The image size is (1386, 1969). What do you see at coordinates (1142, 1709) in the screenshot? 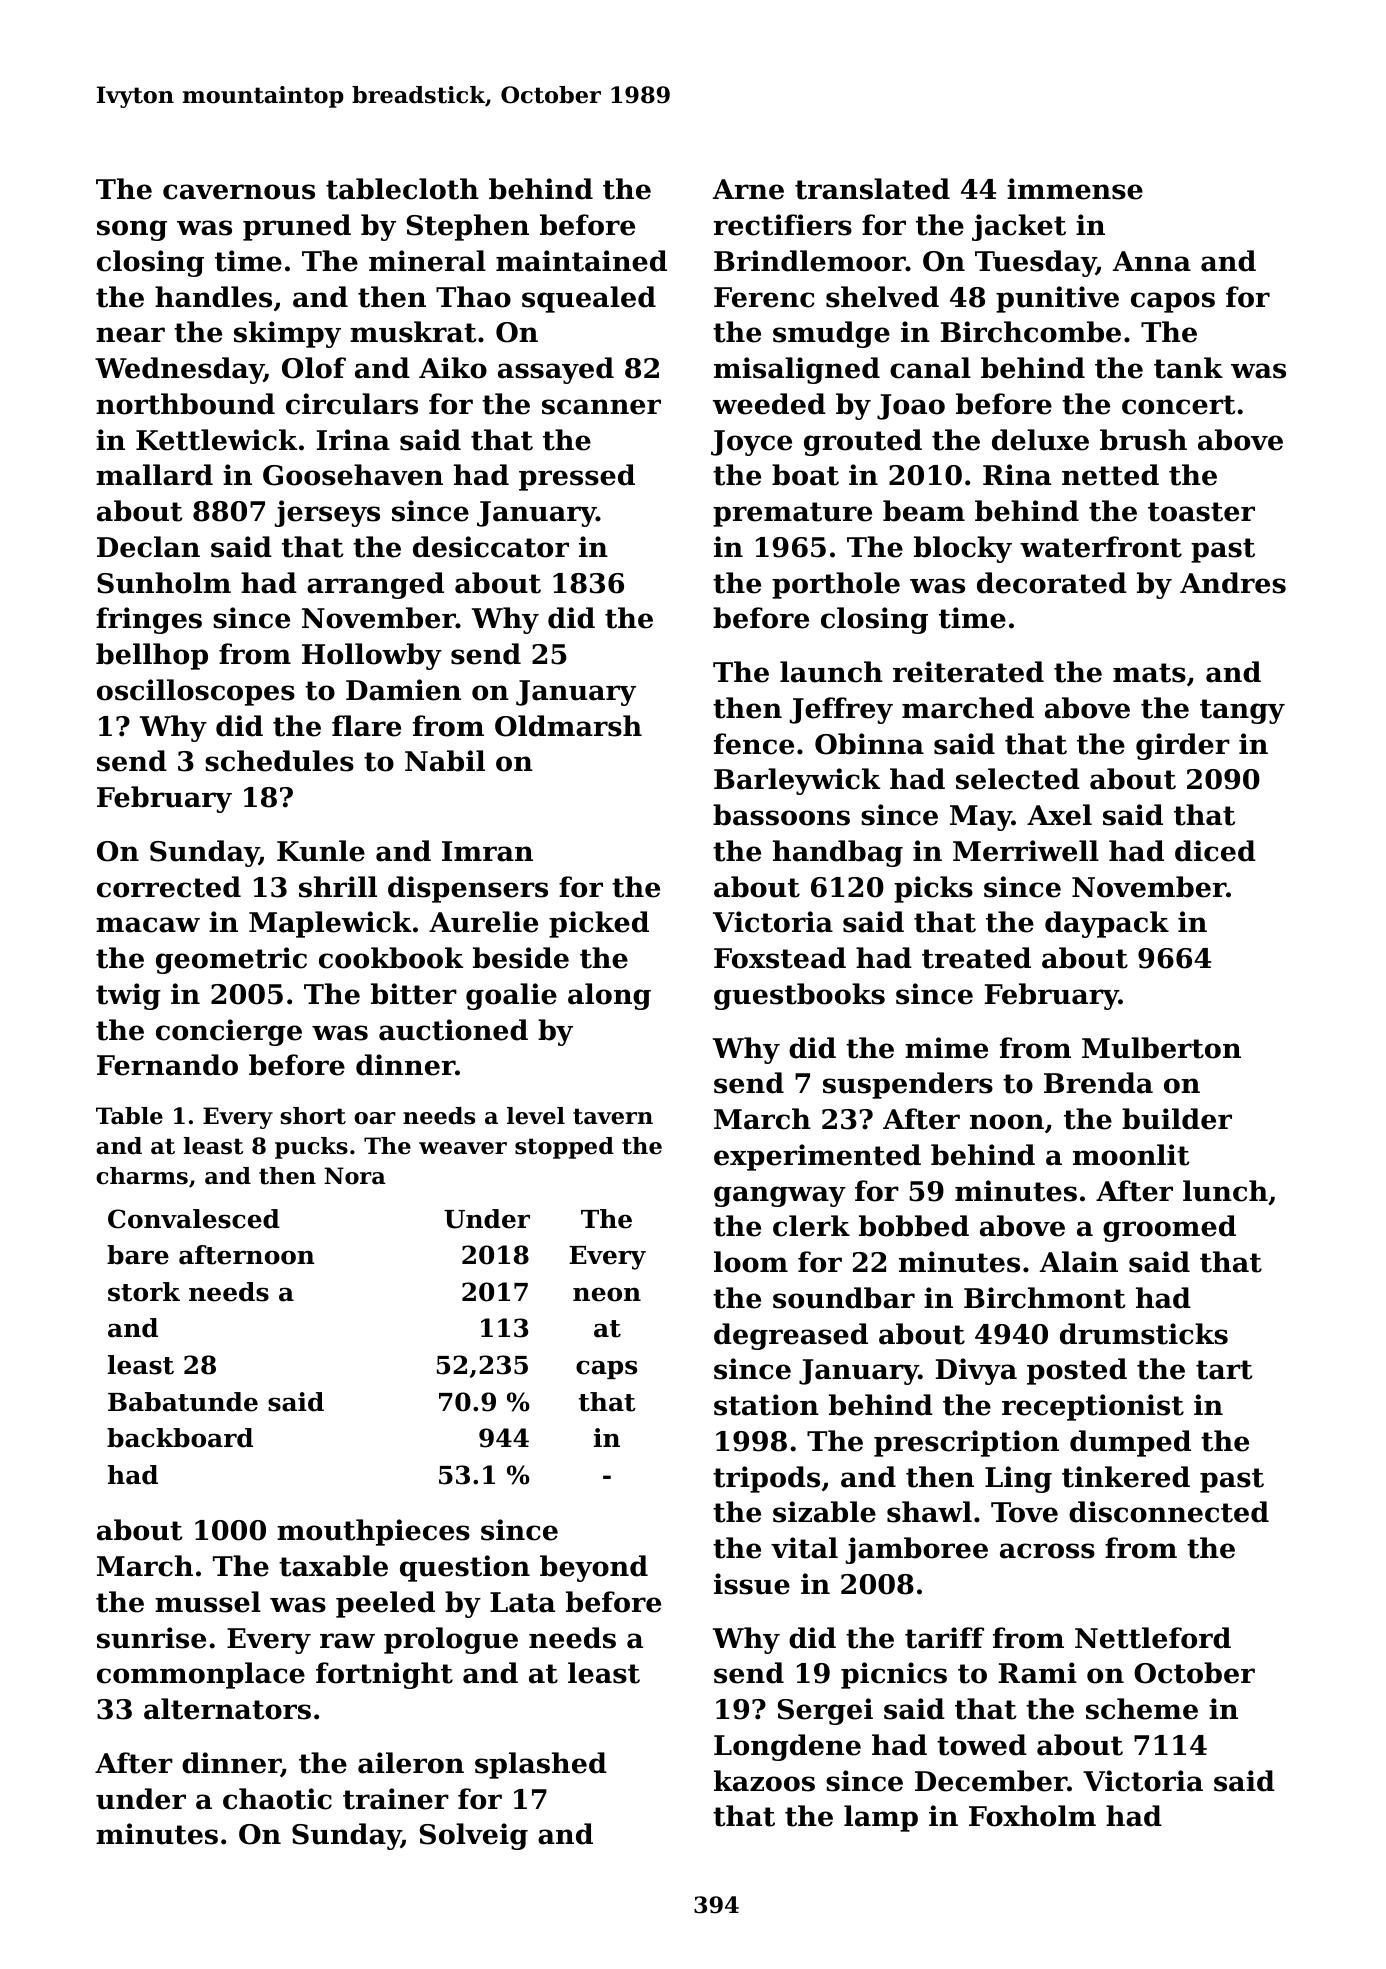
I see `scheme` at bounding box center [1142, 1709].
